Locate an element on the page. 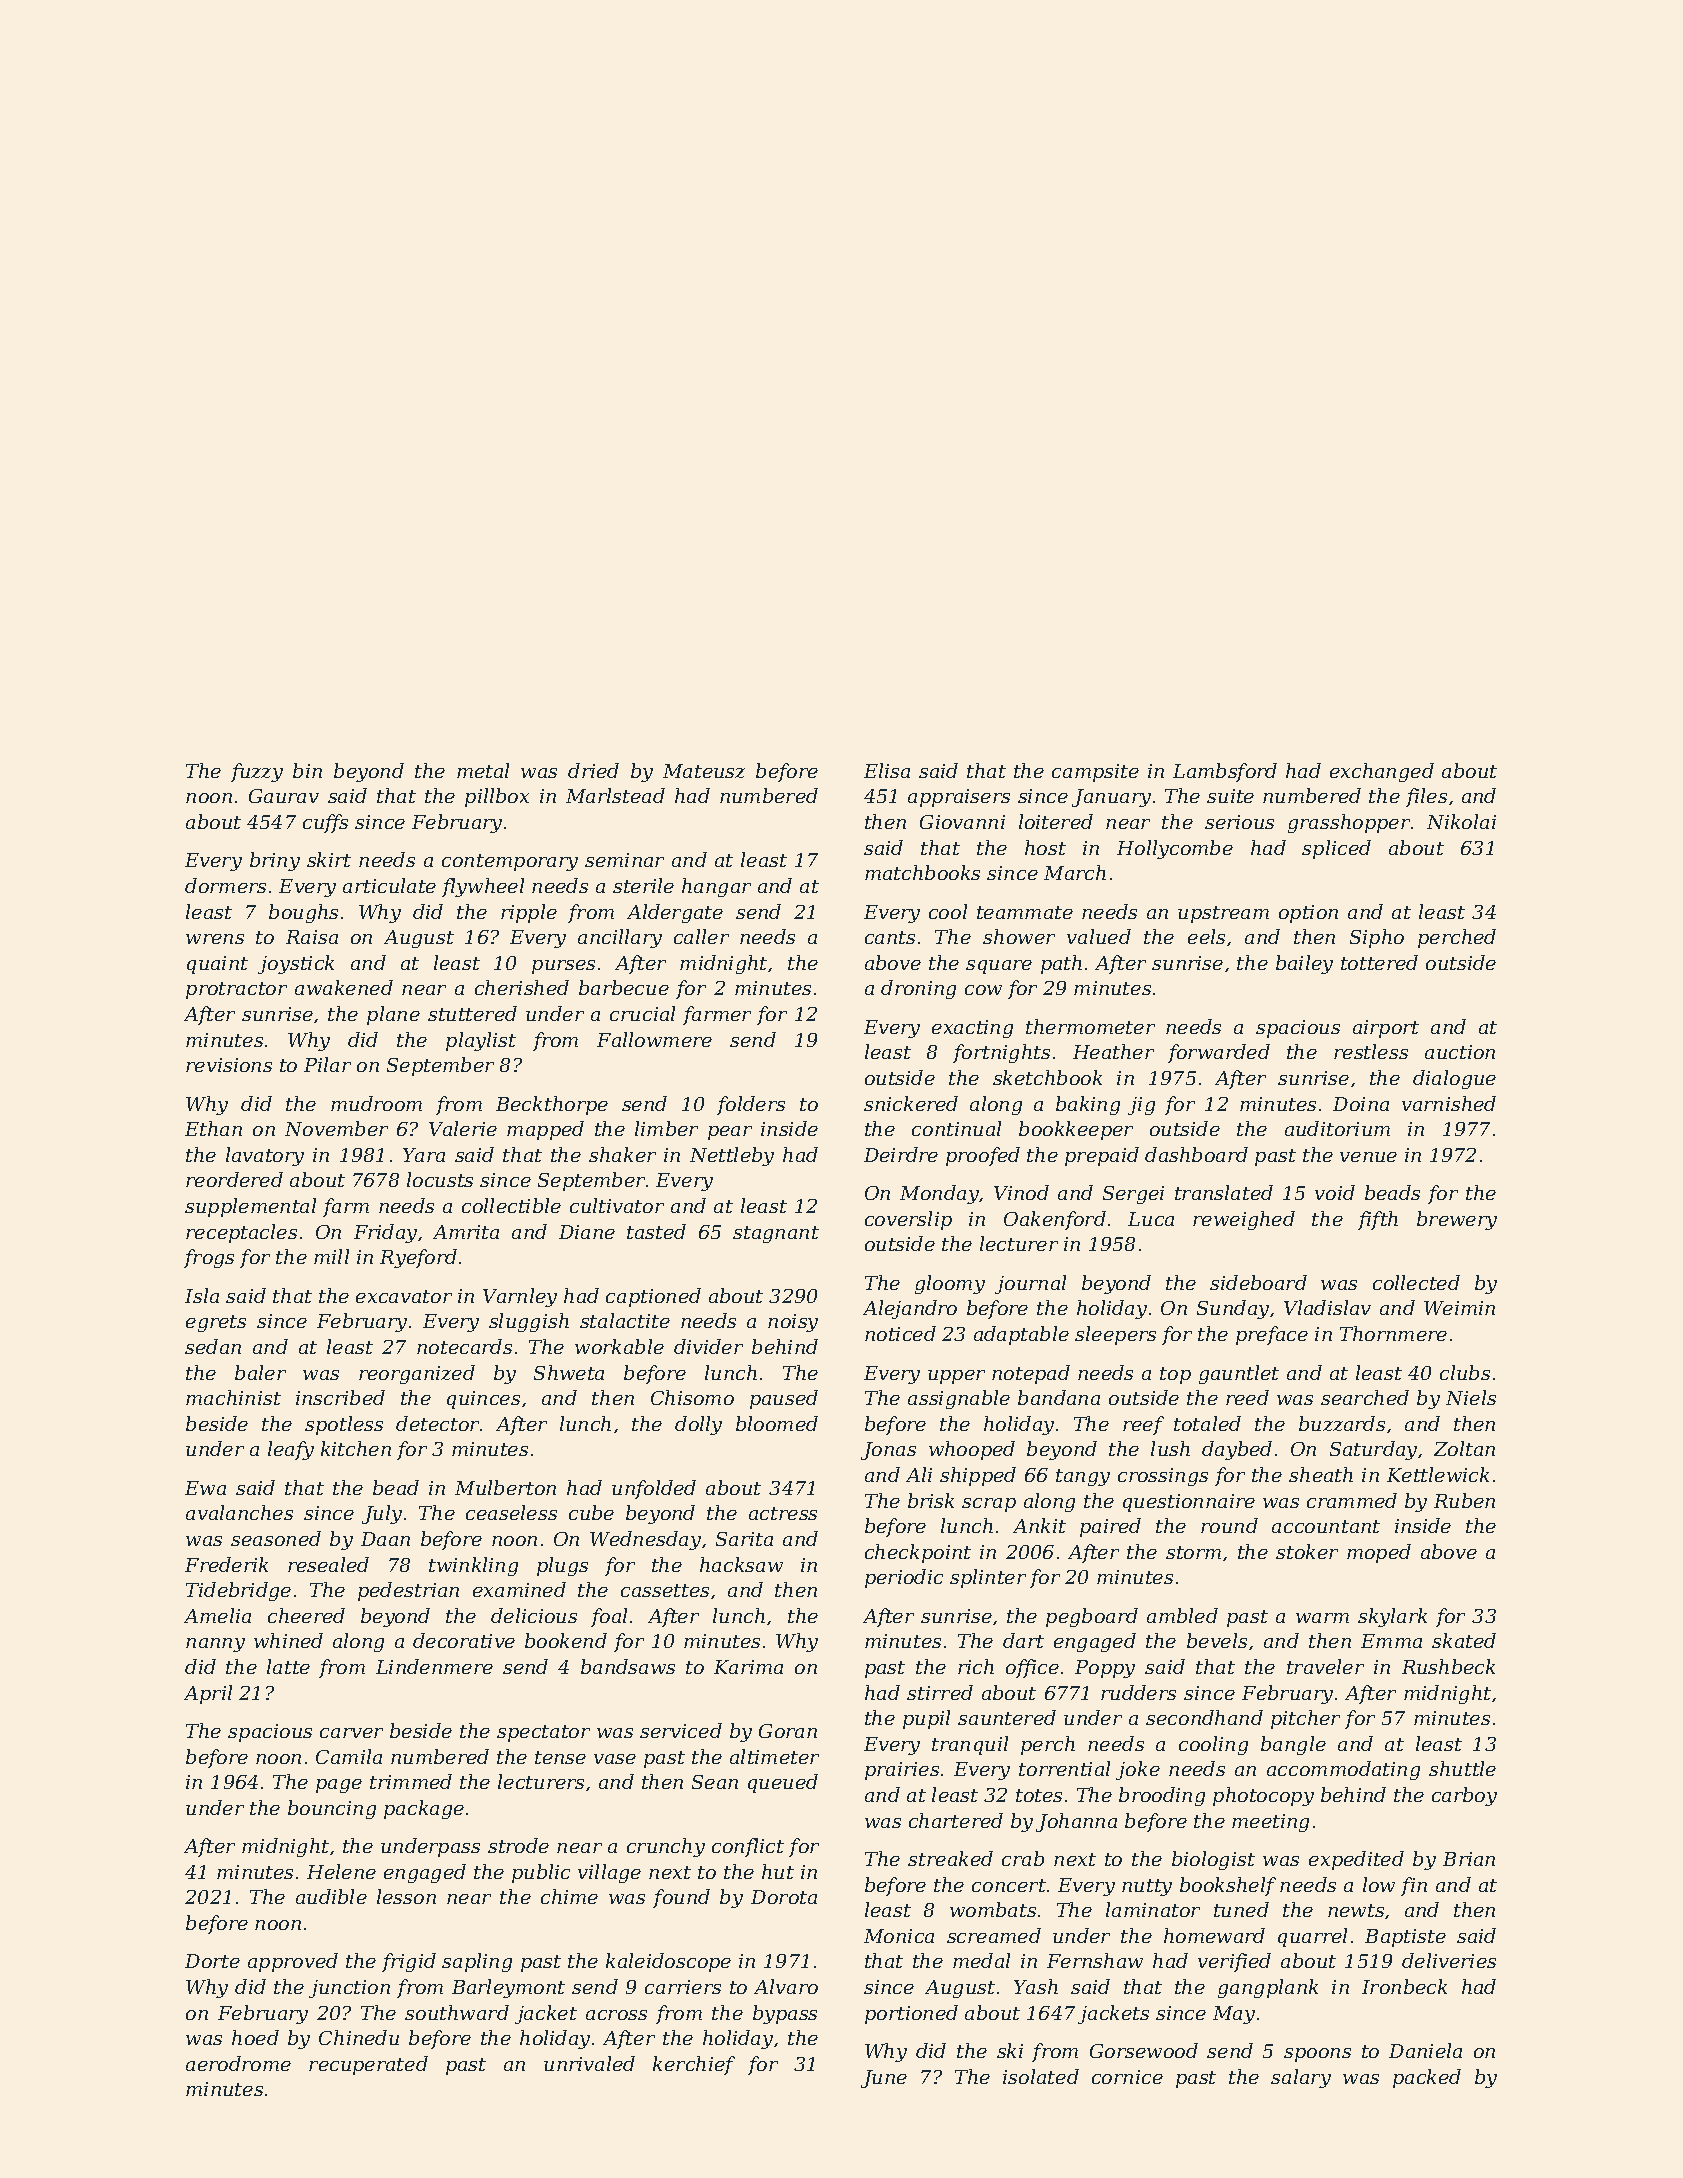  Dorte is located at coordinates (212, 1961).
